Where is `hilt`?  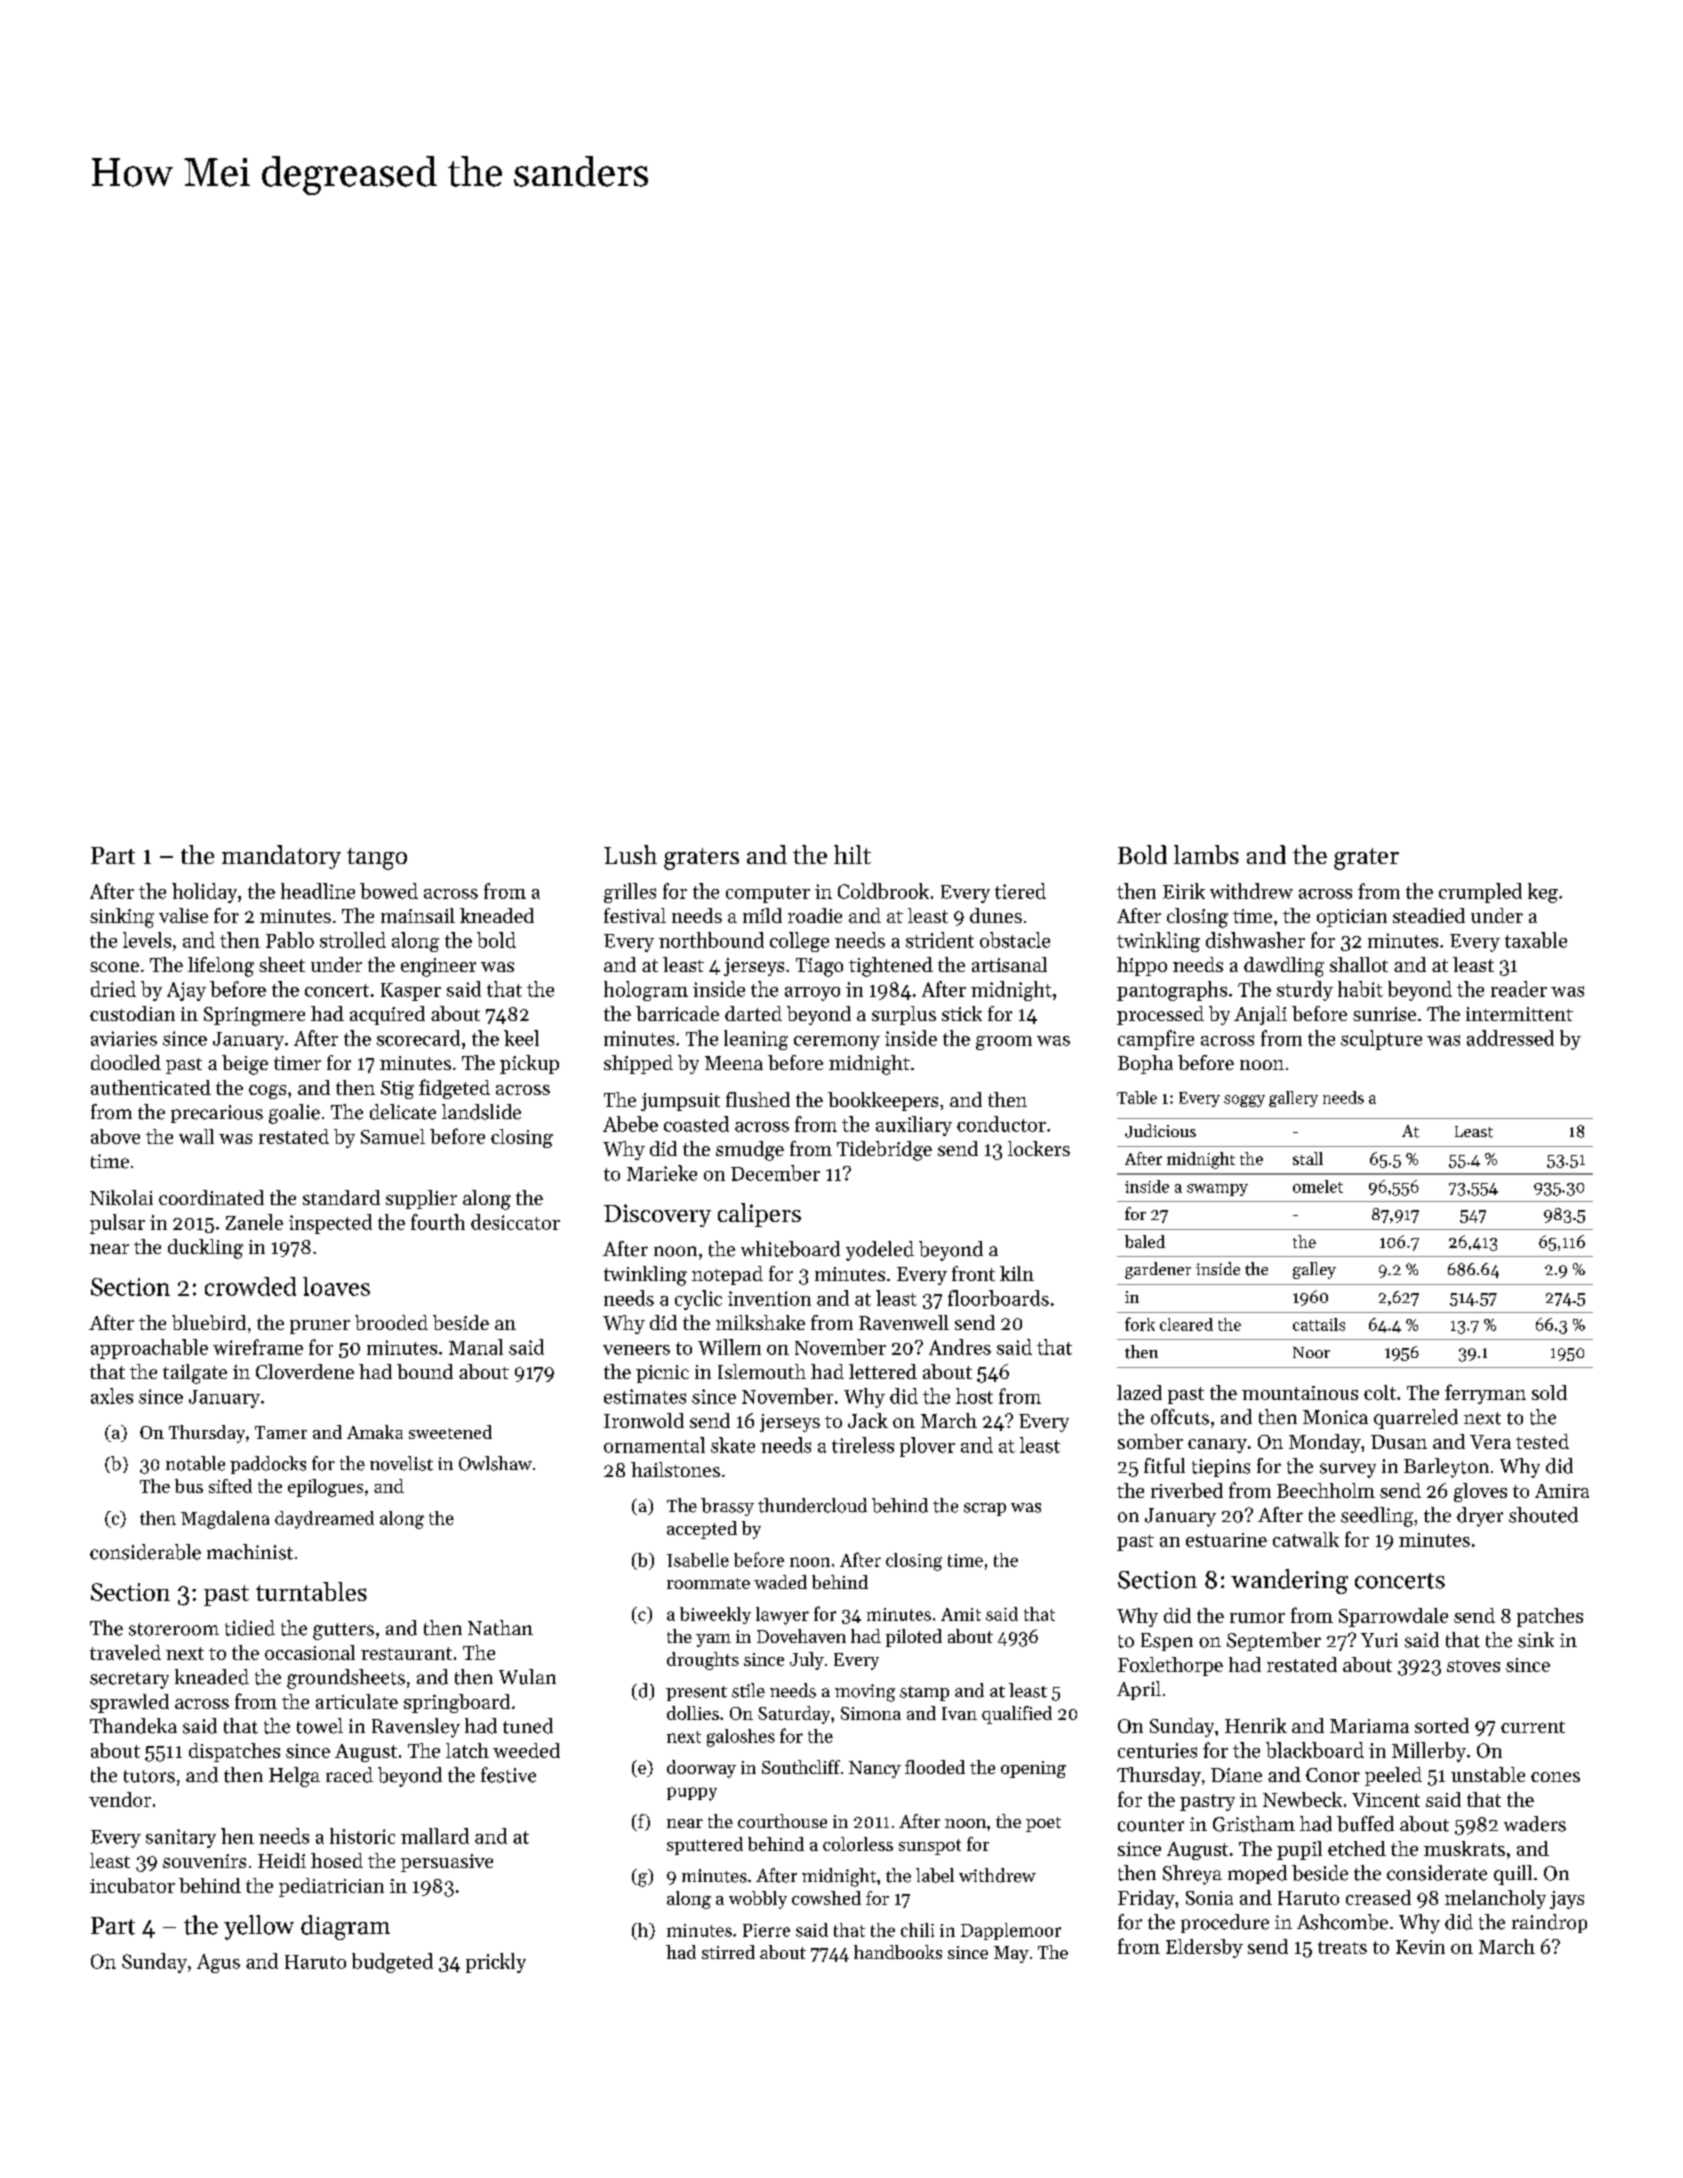 hilt is located at coordinates (852, 854).
